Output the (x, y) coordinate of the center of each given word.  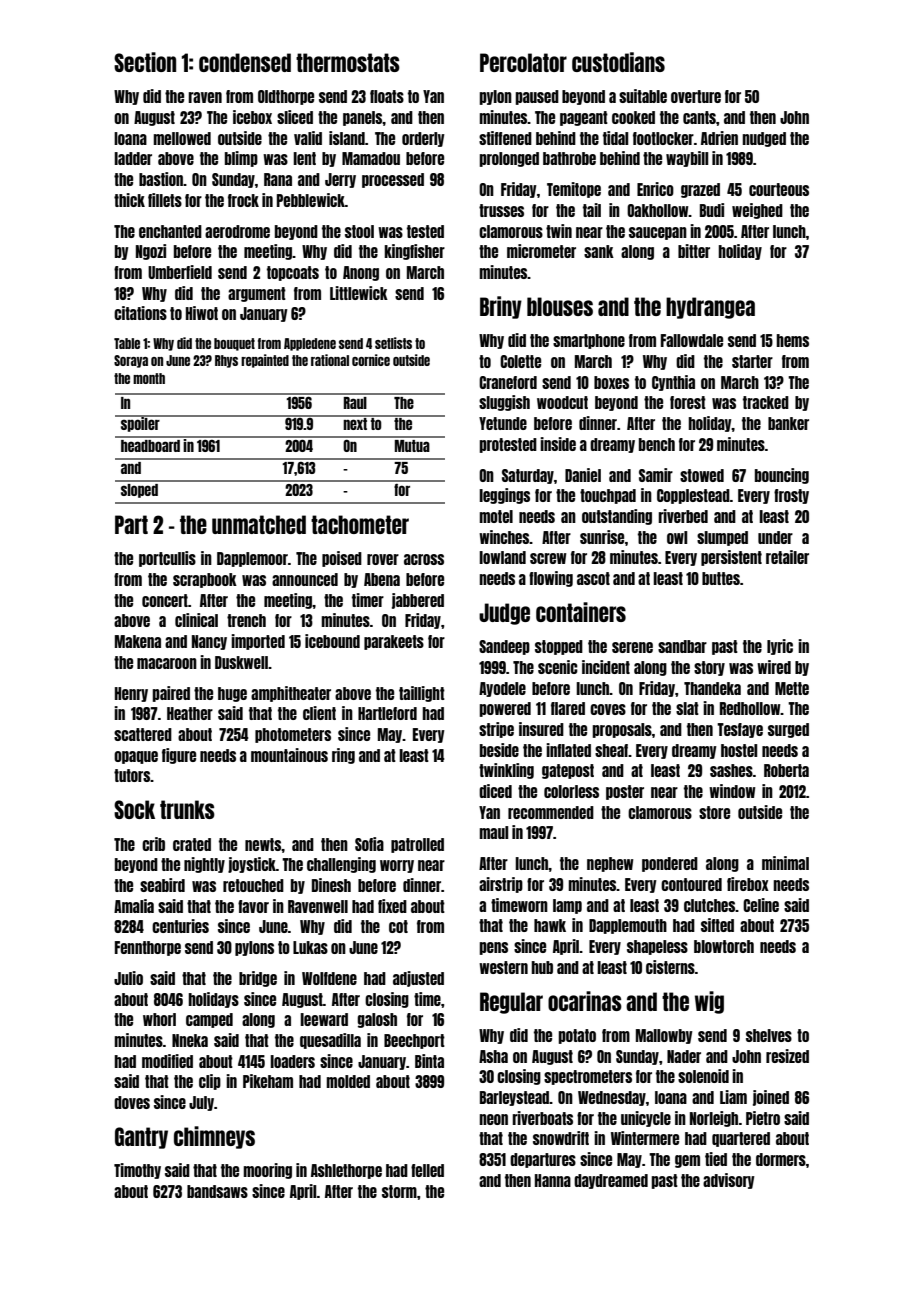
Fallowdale (692, 340)
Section (145, 62)
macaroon (167, 663)
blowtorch (724, 946)
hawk (550, 925)
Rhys (226, 361)
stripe (496, 730)
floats (387, 96)
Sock (134, 809)
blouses (560, 306)
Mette (792, 688)
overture (696, 96)
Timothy (137, 1171)
